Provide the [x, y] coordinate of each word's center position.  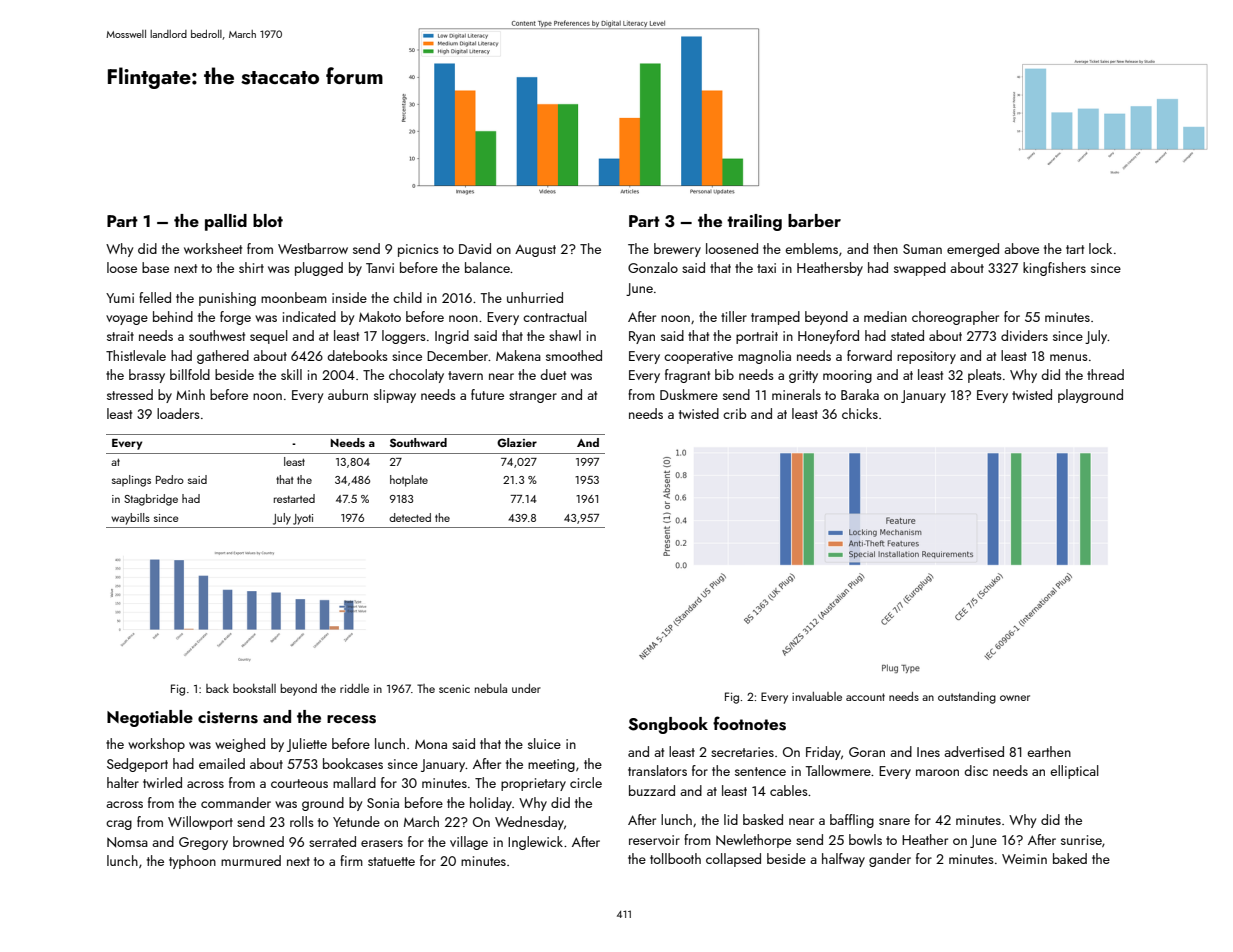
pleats [985, 376]
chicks [860, 413]
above [1021, 248]
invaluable [817, 696]
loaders [178, 413]
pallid [226, 222]
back [217, 688]
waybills [130, 519]
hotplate [409, 481]
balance [487, 267]
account [865, 697]
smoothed [574, 355]
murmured [251, 860]
